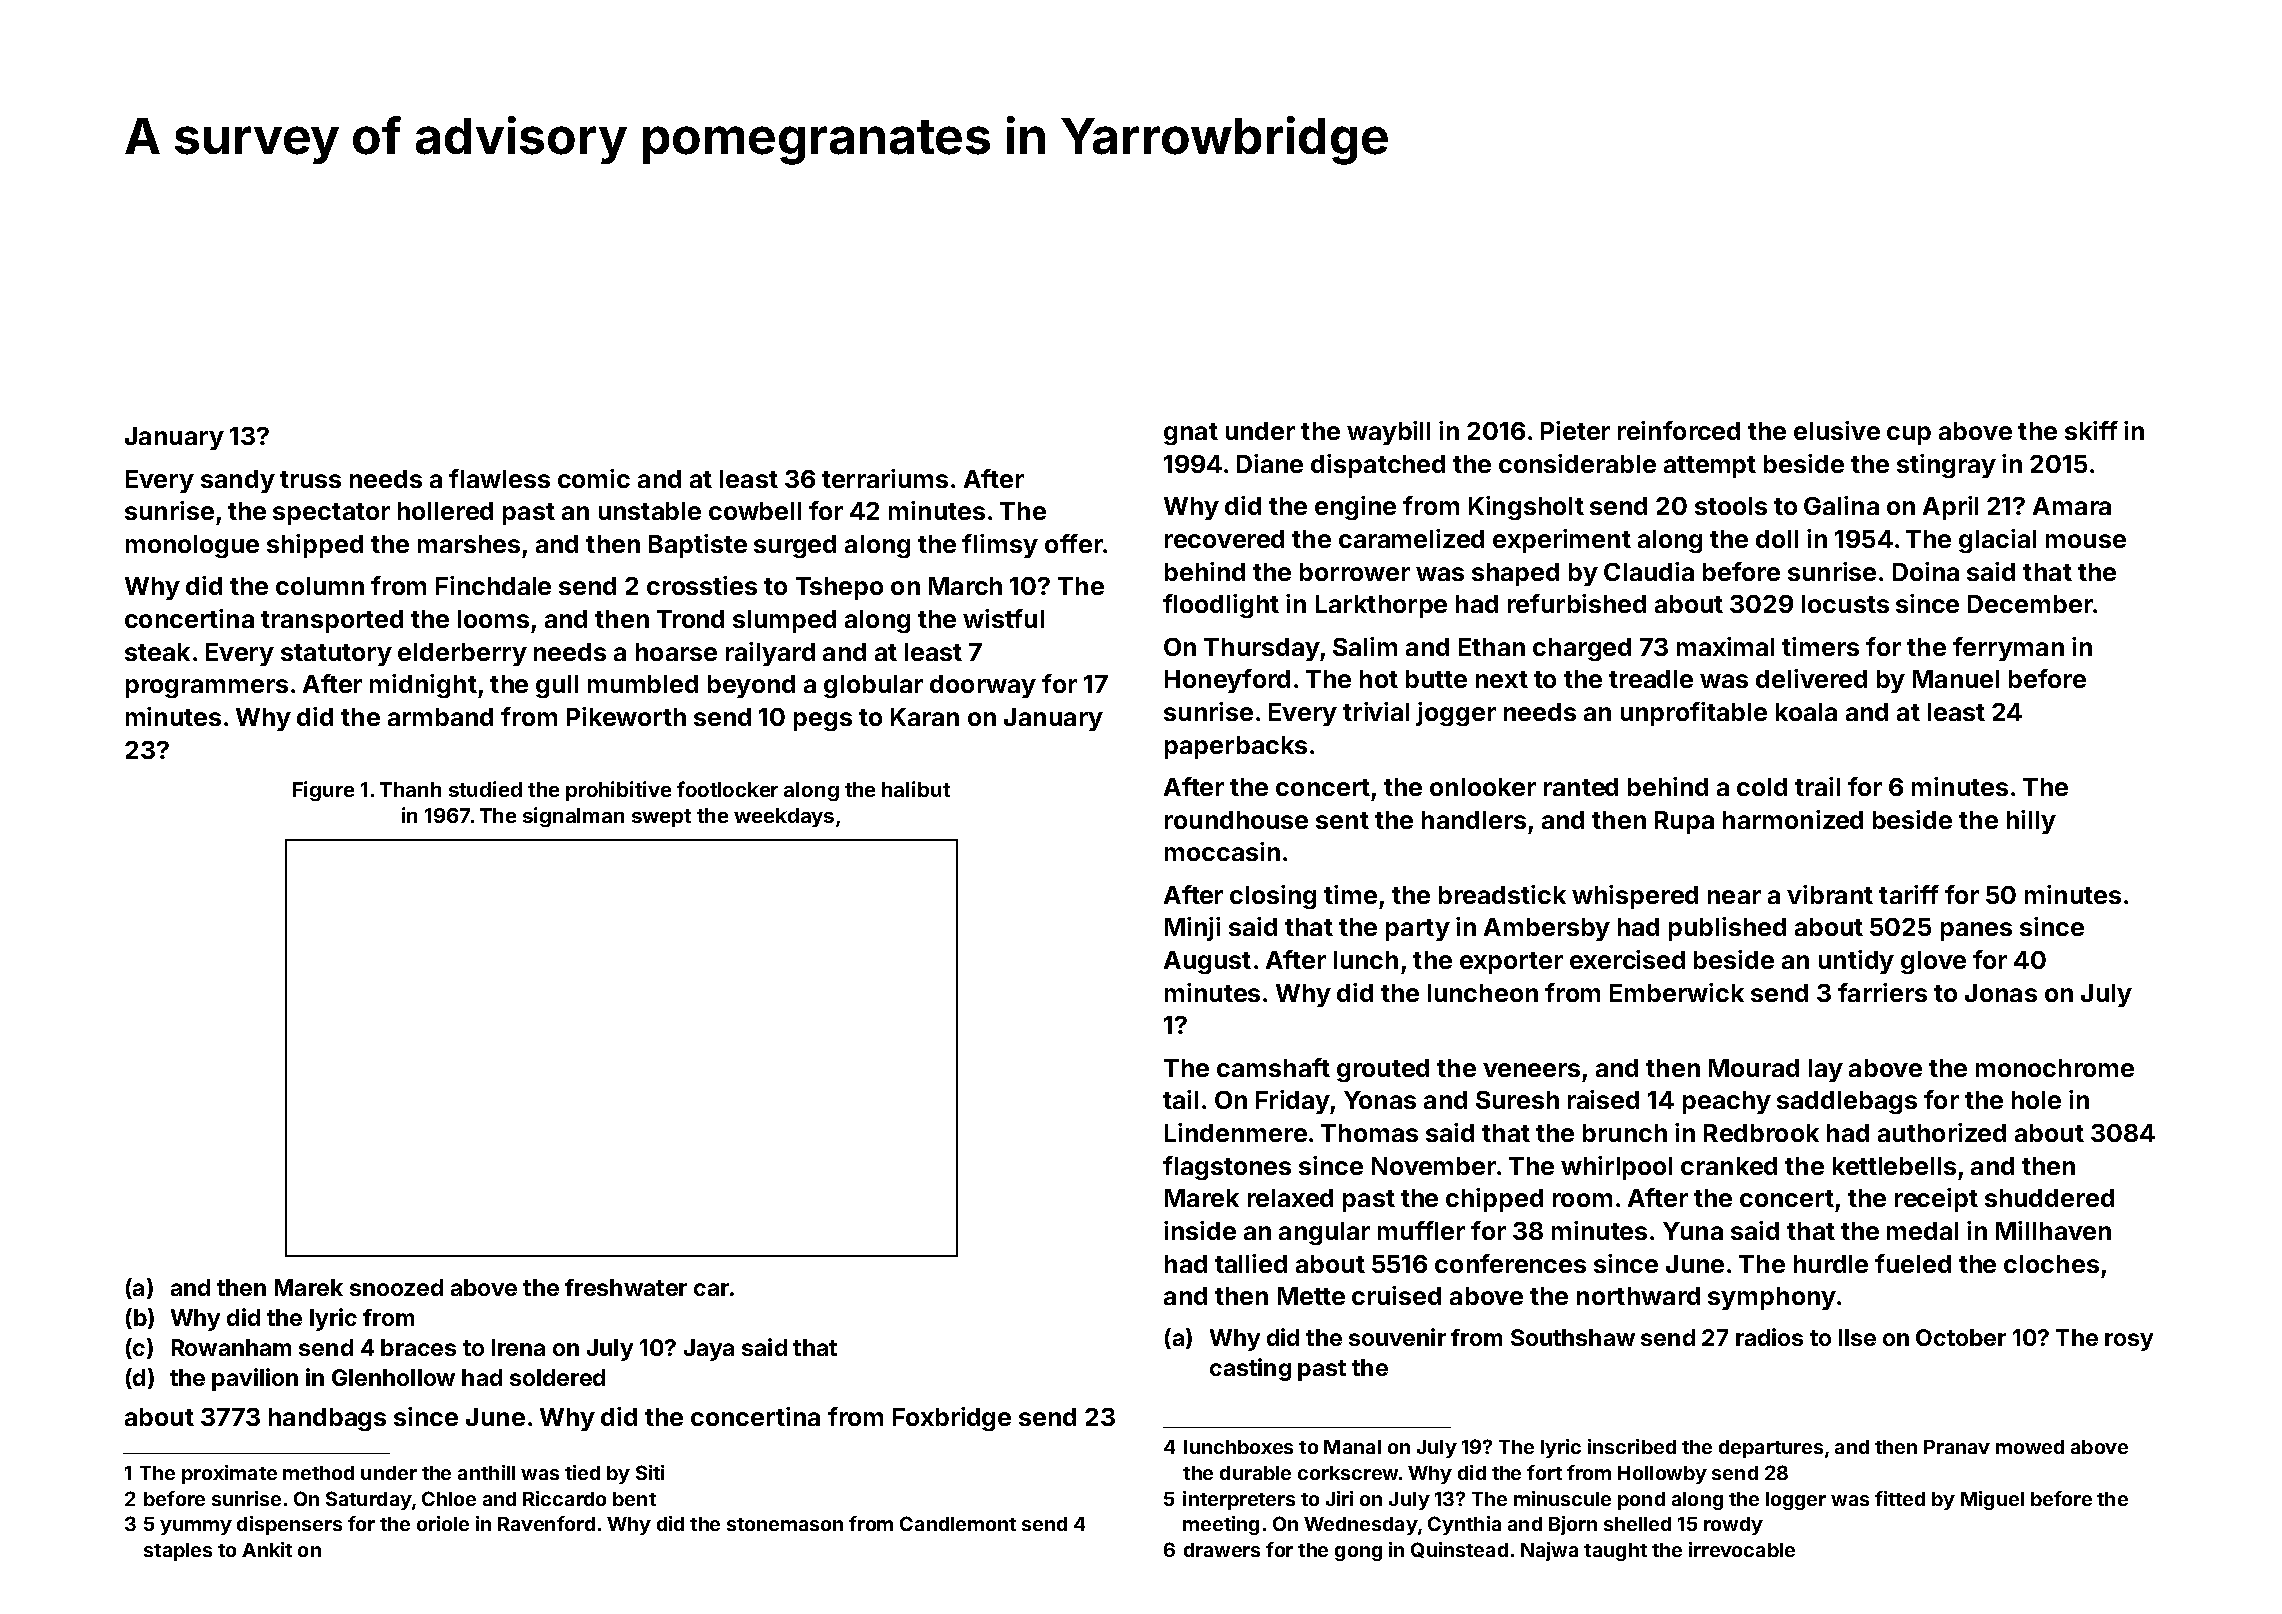  Describe the element at coordinates (1191, 434) in the page. I see `gnat` at that location.
